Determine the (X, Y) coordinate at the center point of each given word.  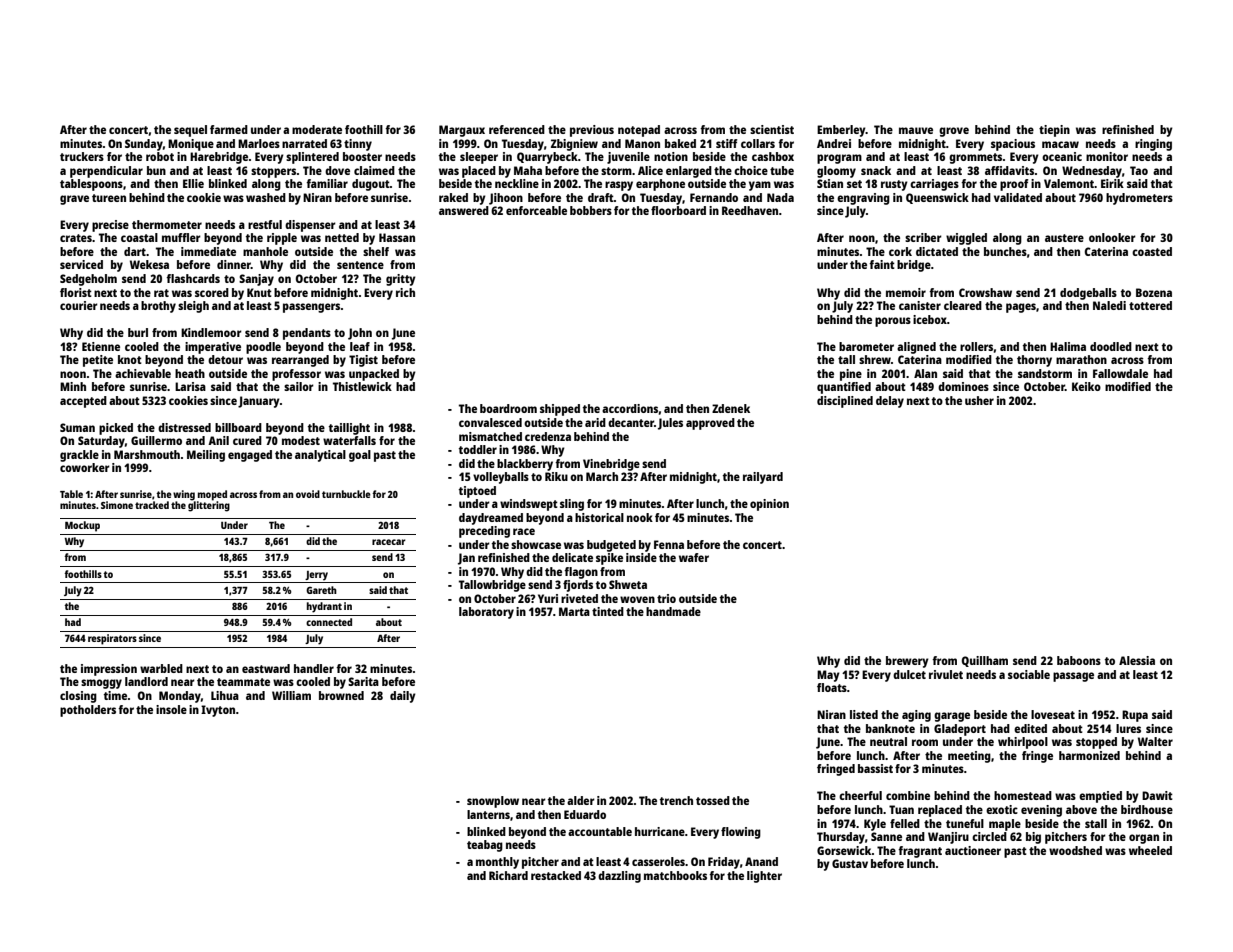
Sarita (363, 681)
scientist (772, 129)
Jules (670, 424)
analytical (320, 456)
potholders (88, 711)
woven (637, 599)
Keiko (1086, 386)
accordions (630, 408)
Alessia (1137, 660)
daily (403, 697)
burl (138, 332)
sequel (190, 131)
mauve (916, 130)
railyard (763, 478)
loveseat (1053, 714)
